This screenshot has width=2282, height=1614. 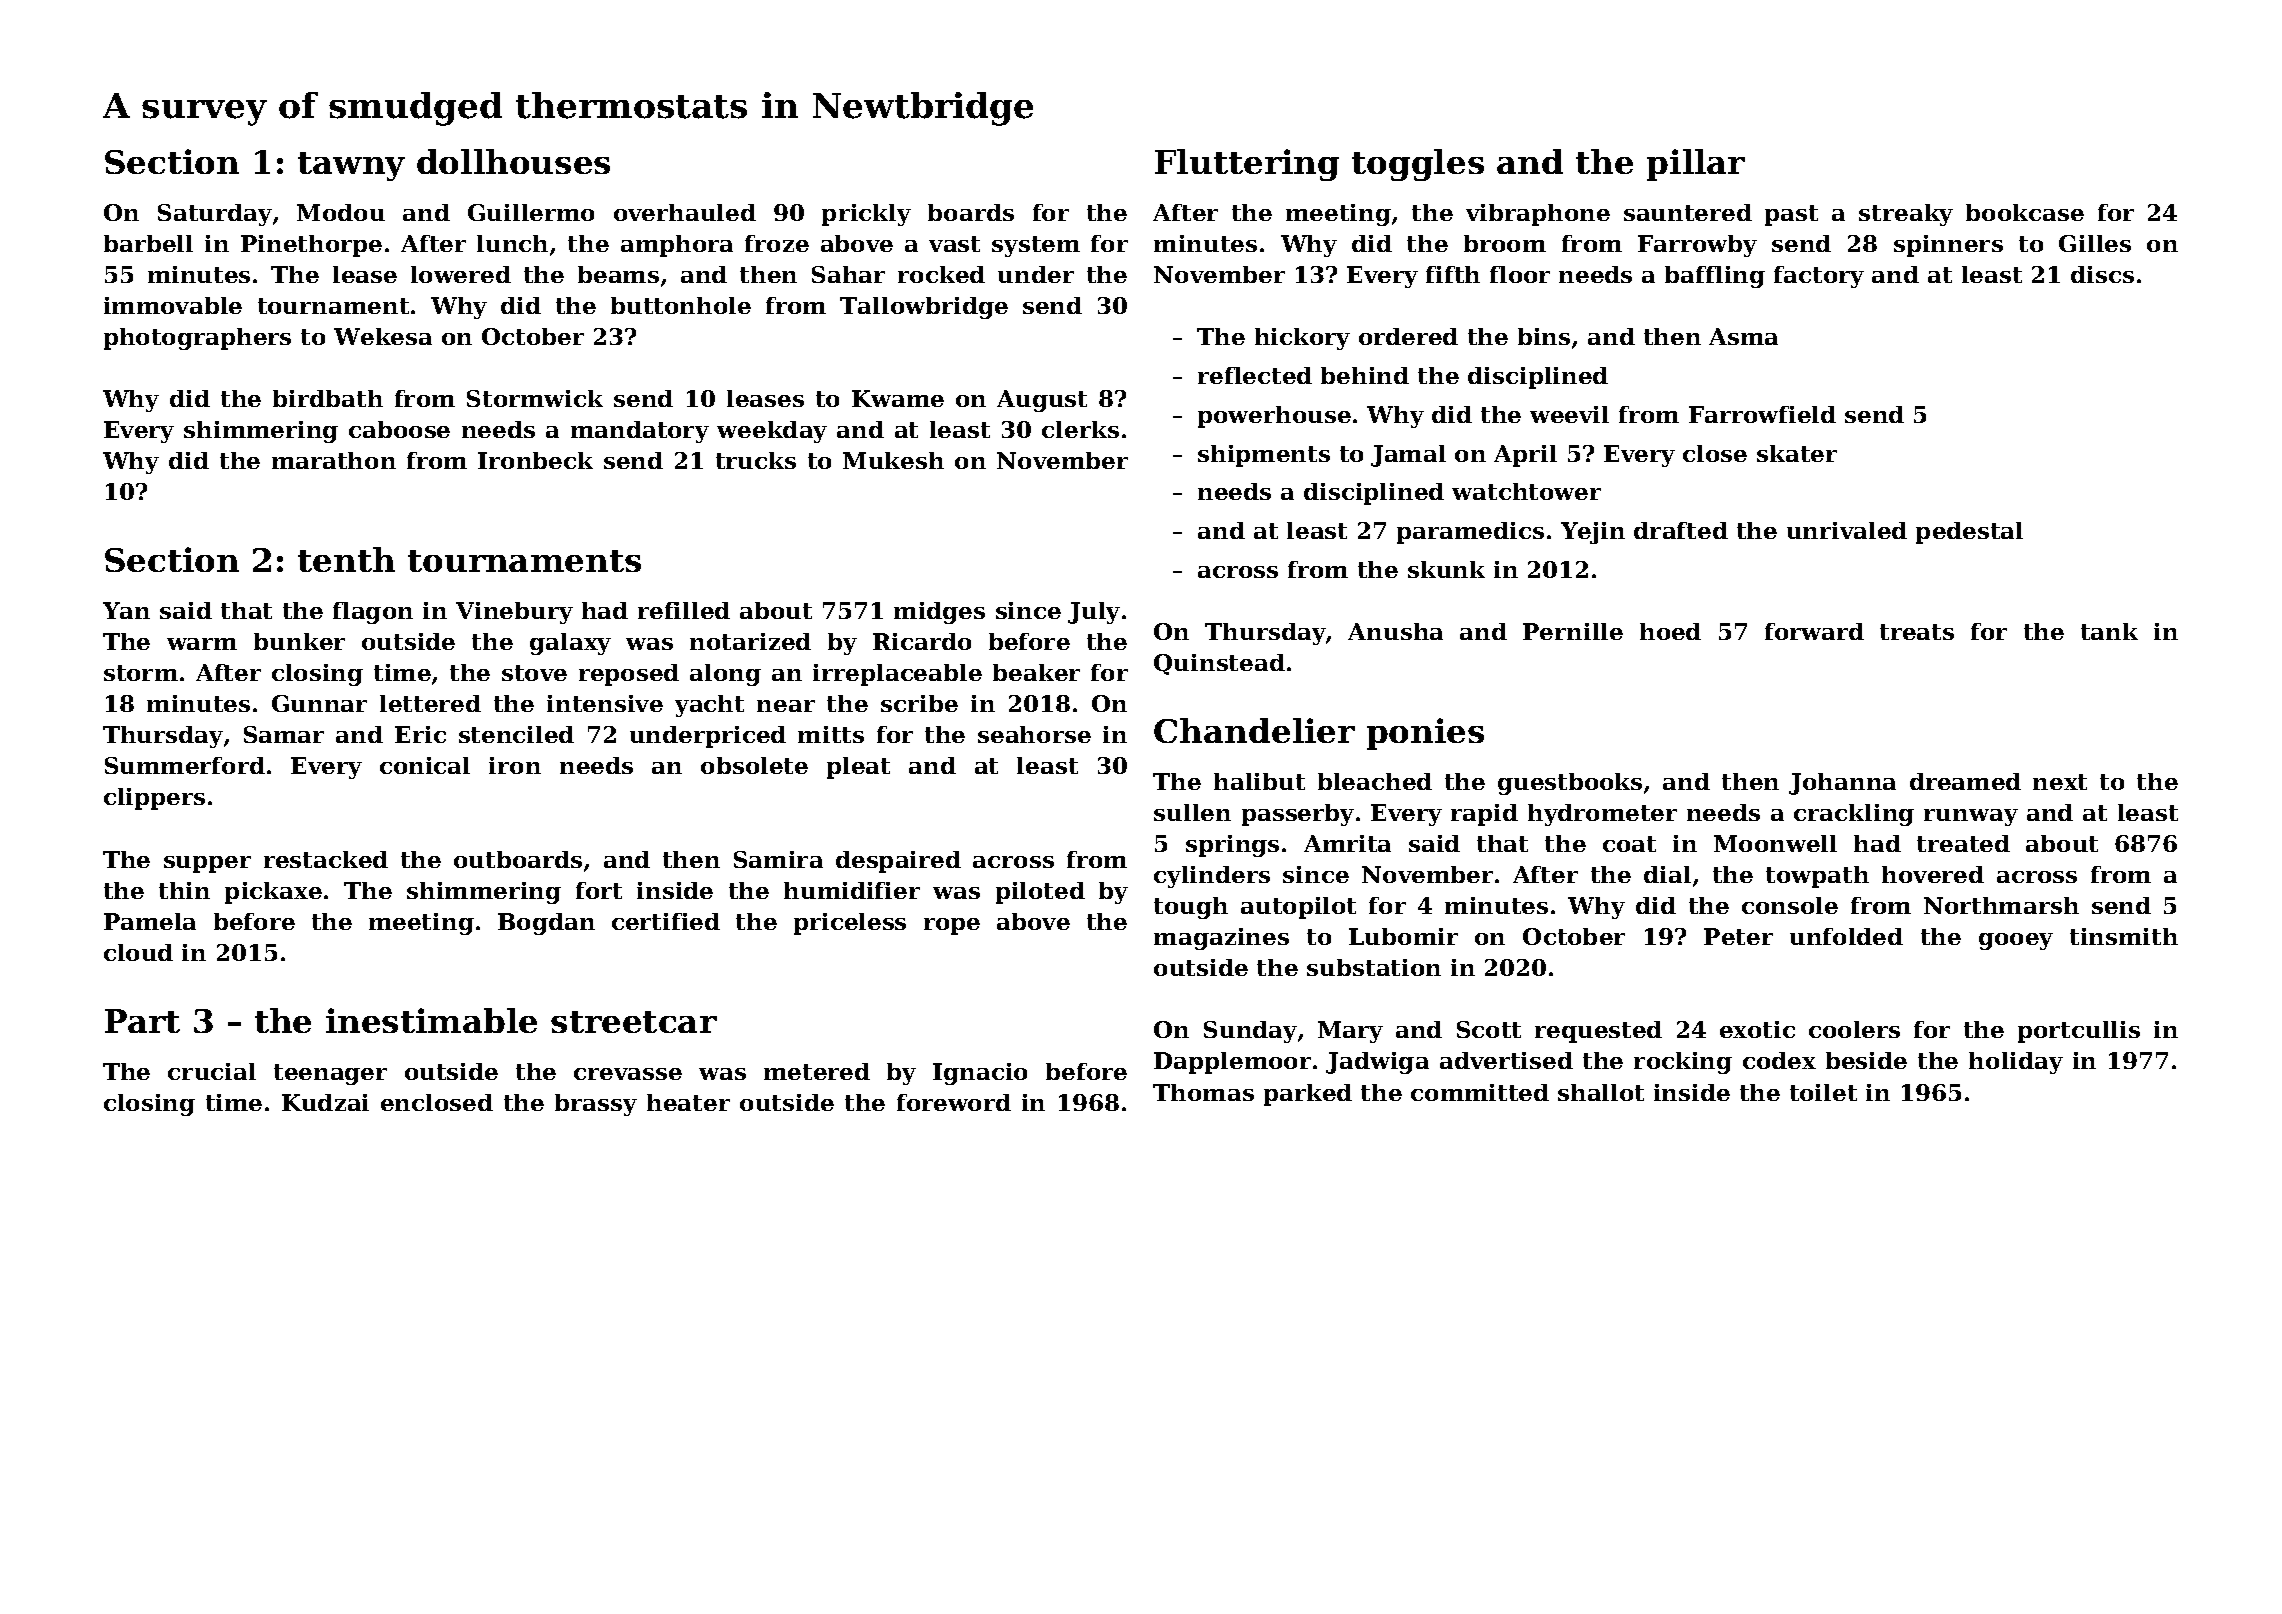 I want to click on Bogdan, so click(x=546, y=924).
